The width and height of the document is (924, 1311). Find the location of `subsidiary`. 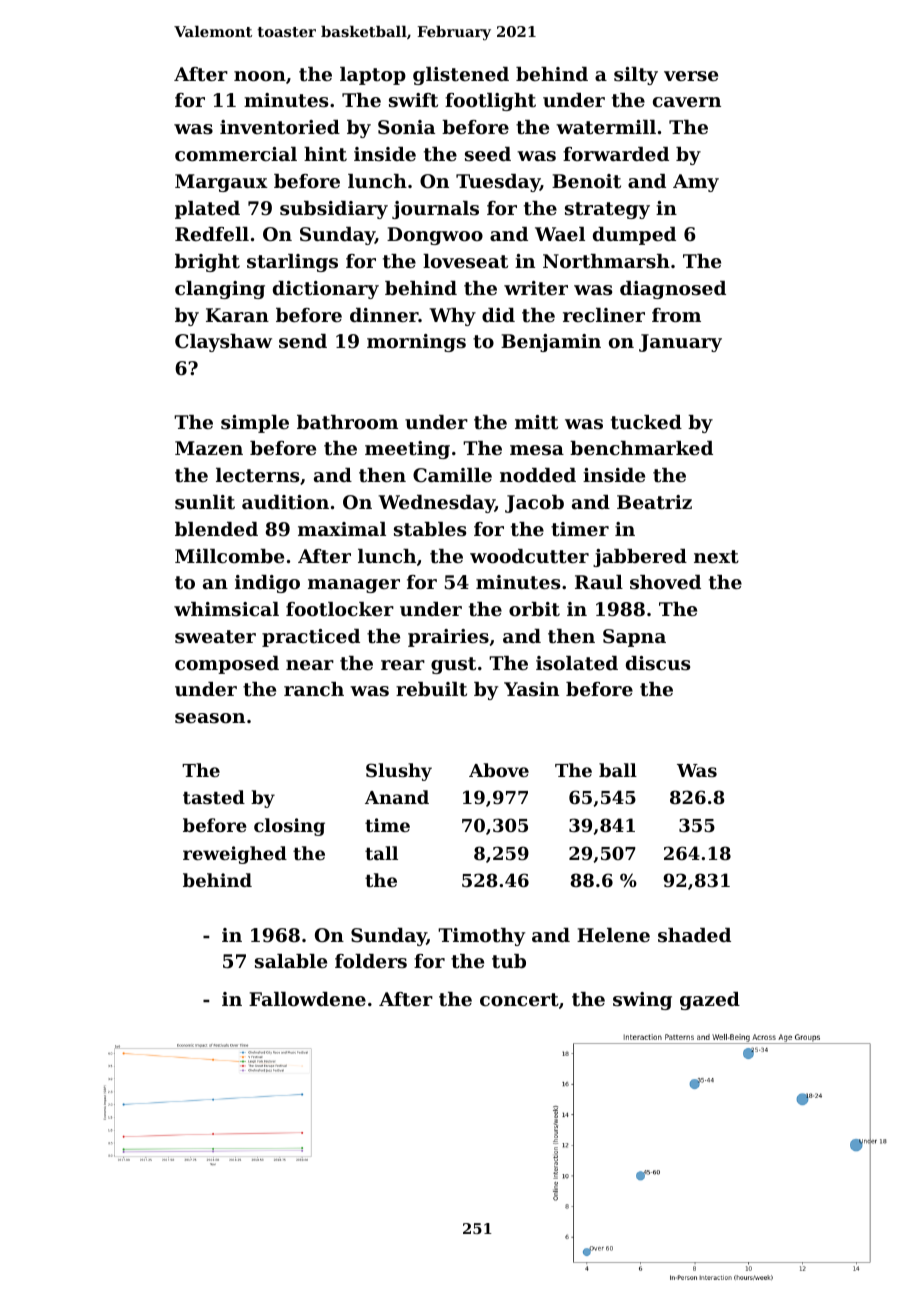

subsidiary is located at coordinates (334, 210).
